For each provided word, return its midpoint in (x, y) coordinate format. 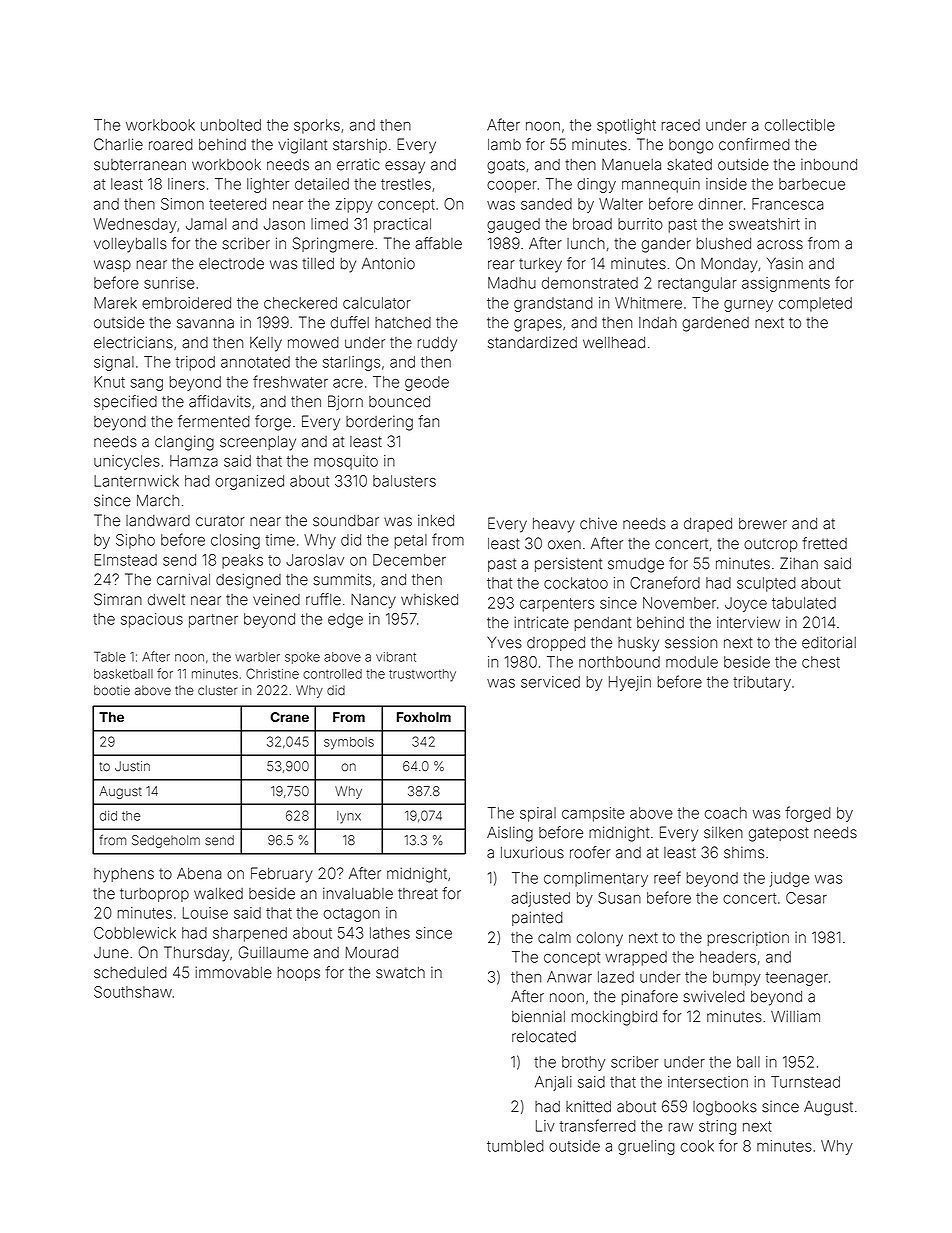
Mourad (372, 952)
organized (249, 482)
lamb (504, 145)
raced (681, 125)
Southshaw (133, 992)
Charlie (118, 144)
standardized (532, 343)
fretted (824, 543)
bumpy (737, 978)
